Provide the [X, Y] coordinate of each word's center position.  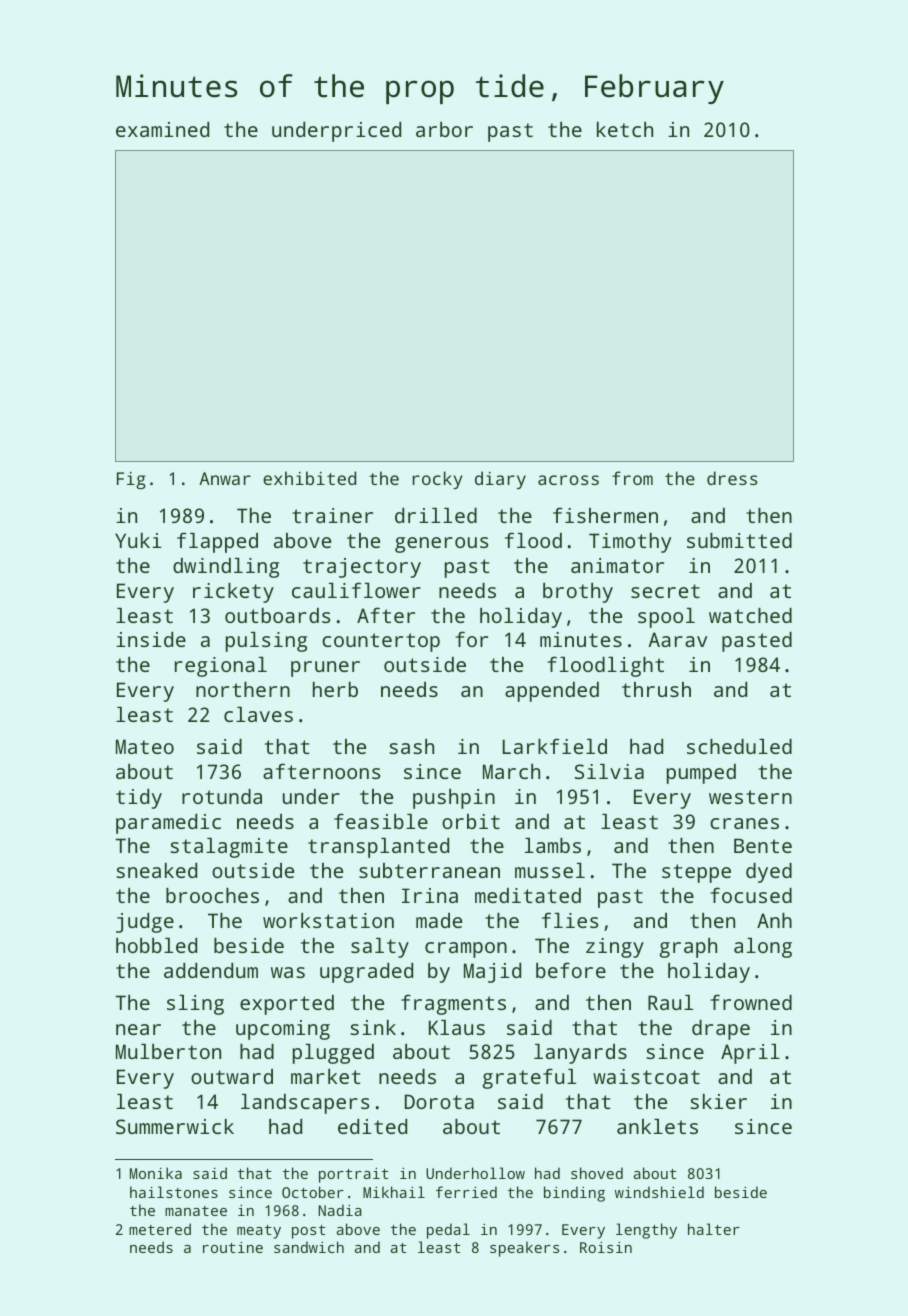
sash [411, 746]
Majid [492, 973]
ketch [625, 129]
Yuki [138, 540]
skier [718, 1101]
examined [162, 129]
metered [160, 1229]
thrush [656, 689]
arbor [444, 129]
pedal [448, 1231]
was [288, 972]
